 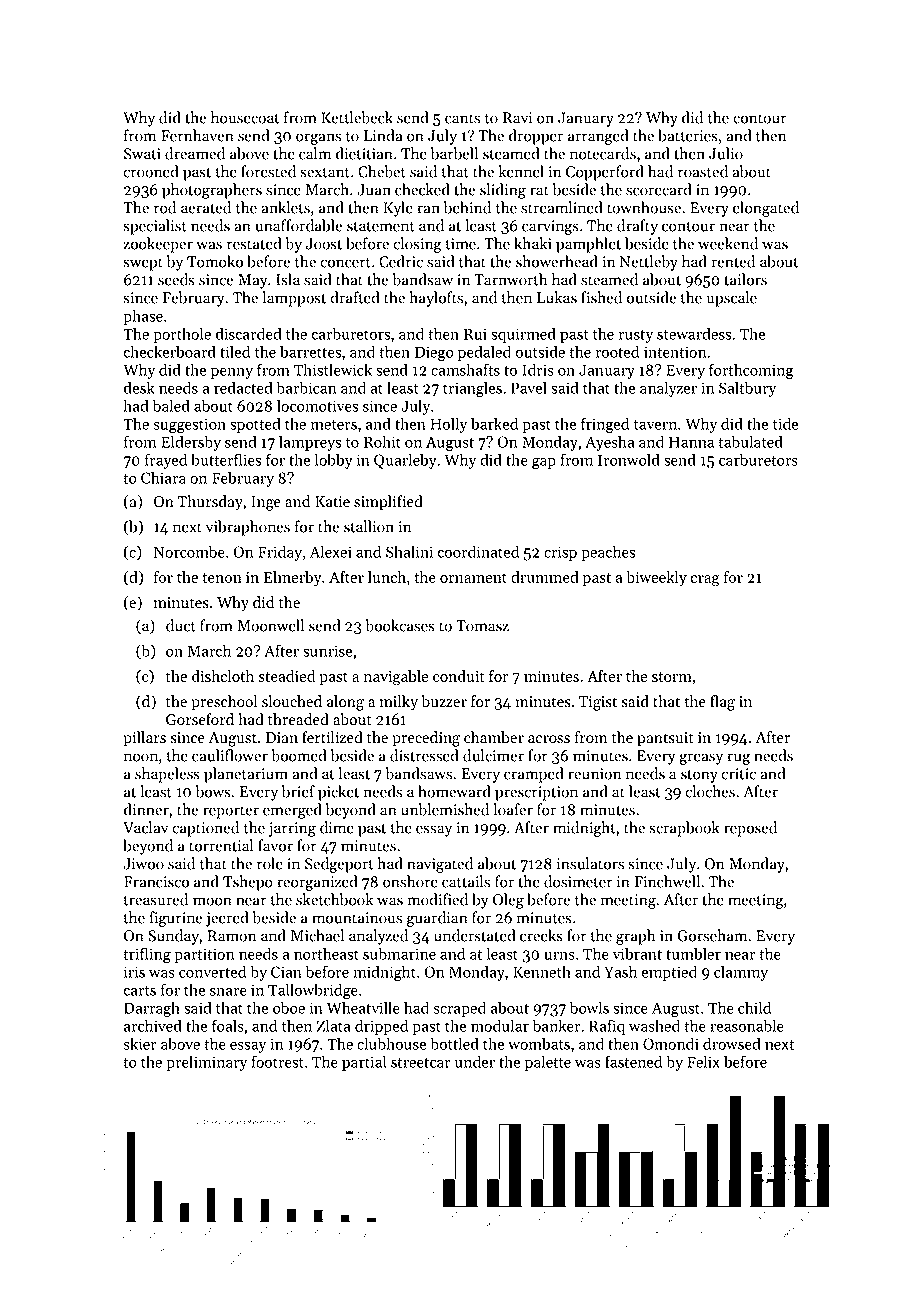 What do you see at coordinates (191, 443) in the screenshot?
I see `Eldersby` at bounding box center [191, 443].
